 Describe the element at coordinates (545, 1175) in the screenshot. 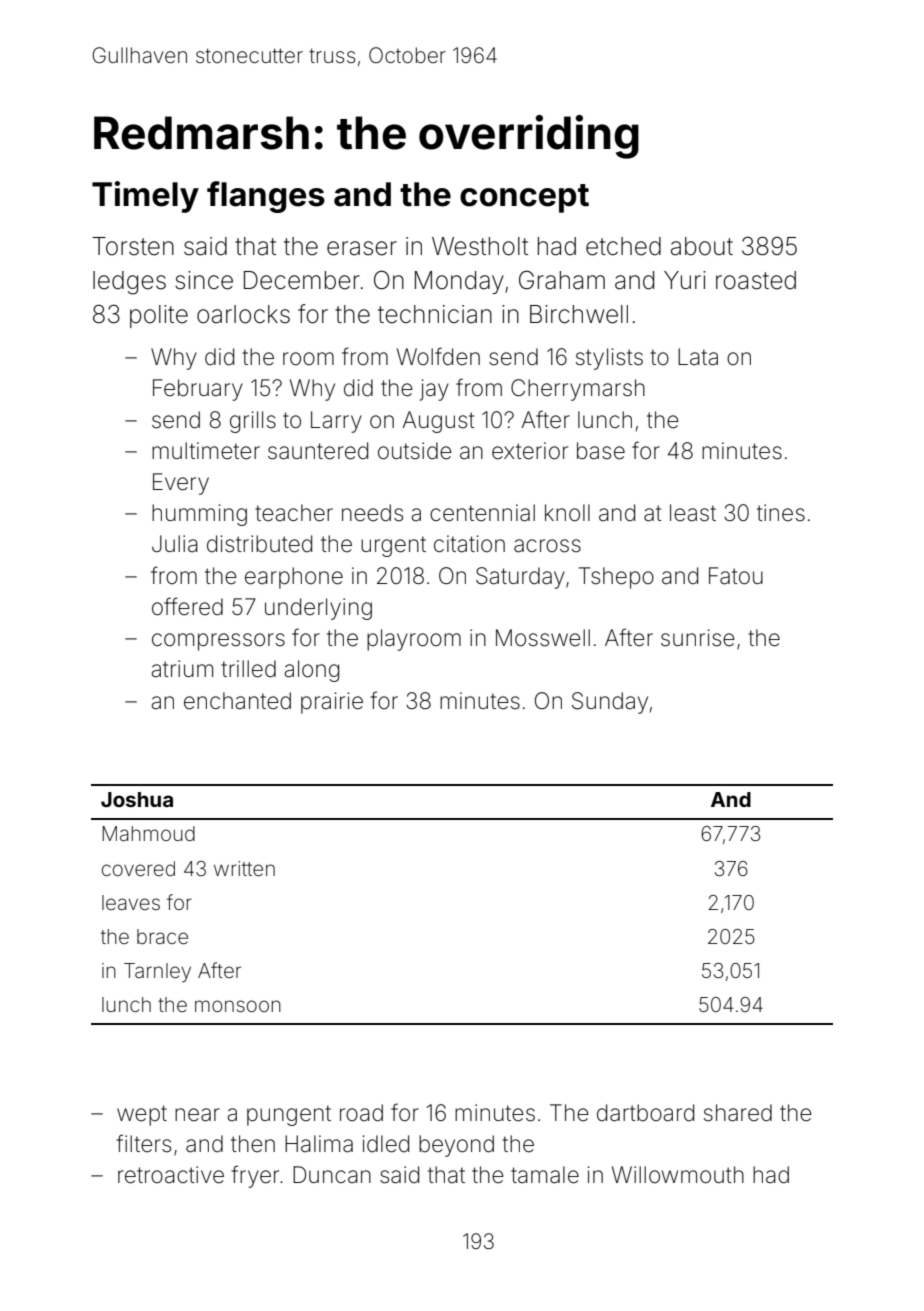

I see `tamale` at that location.
